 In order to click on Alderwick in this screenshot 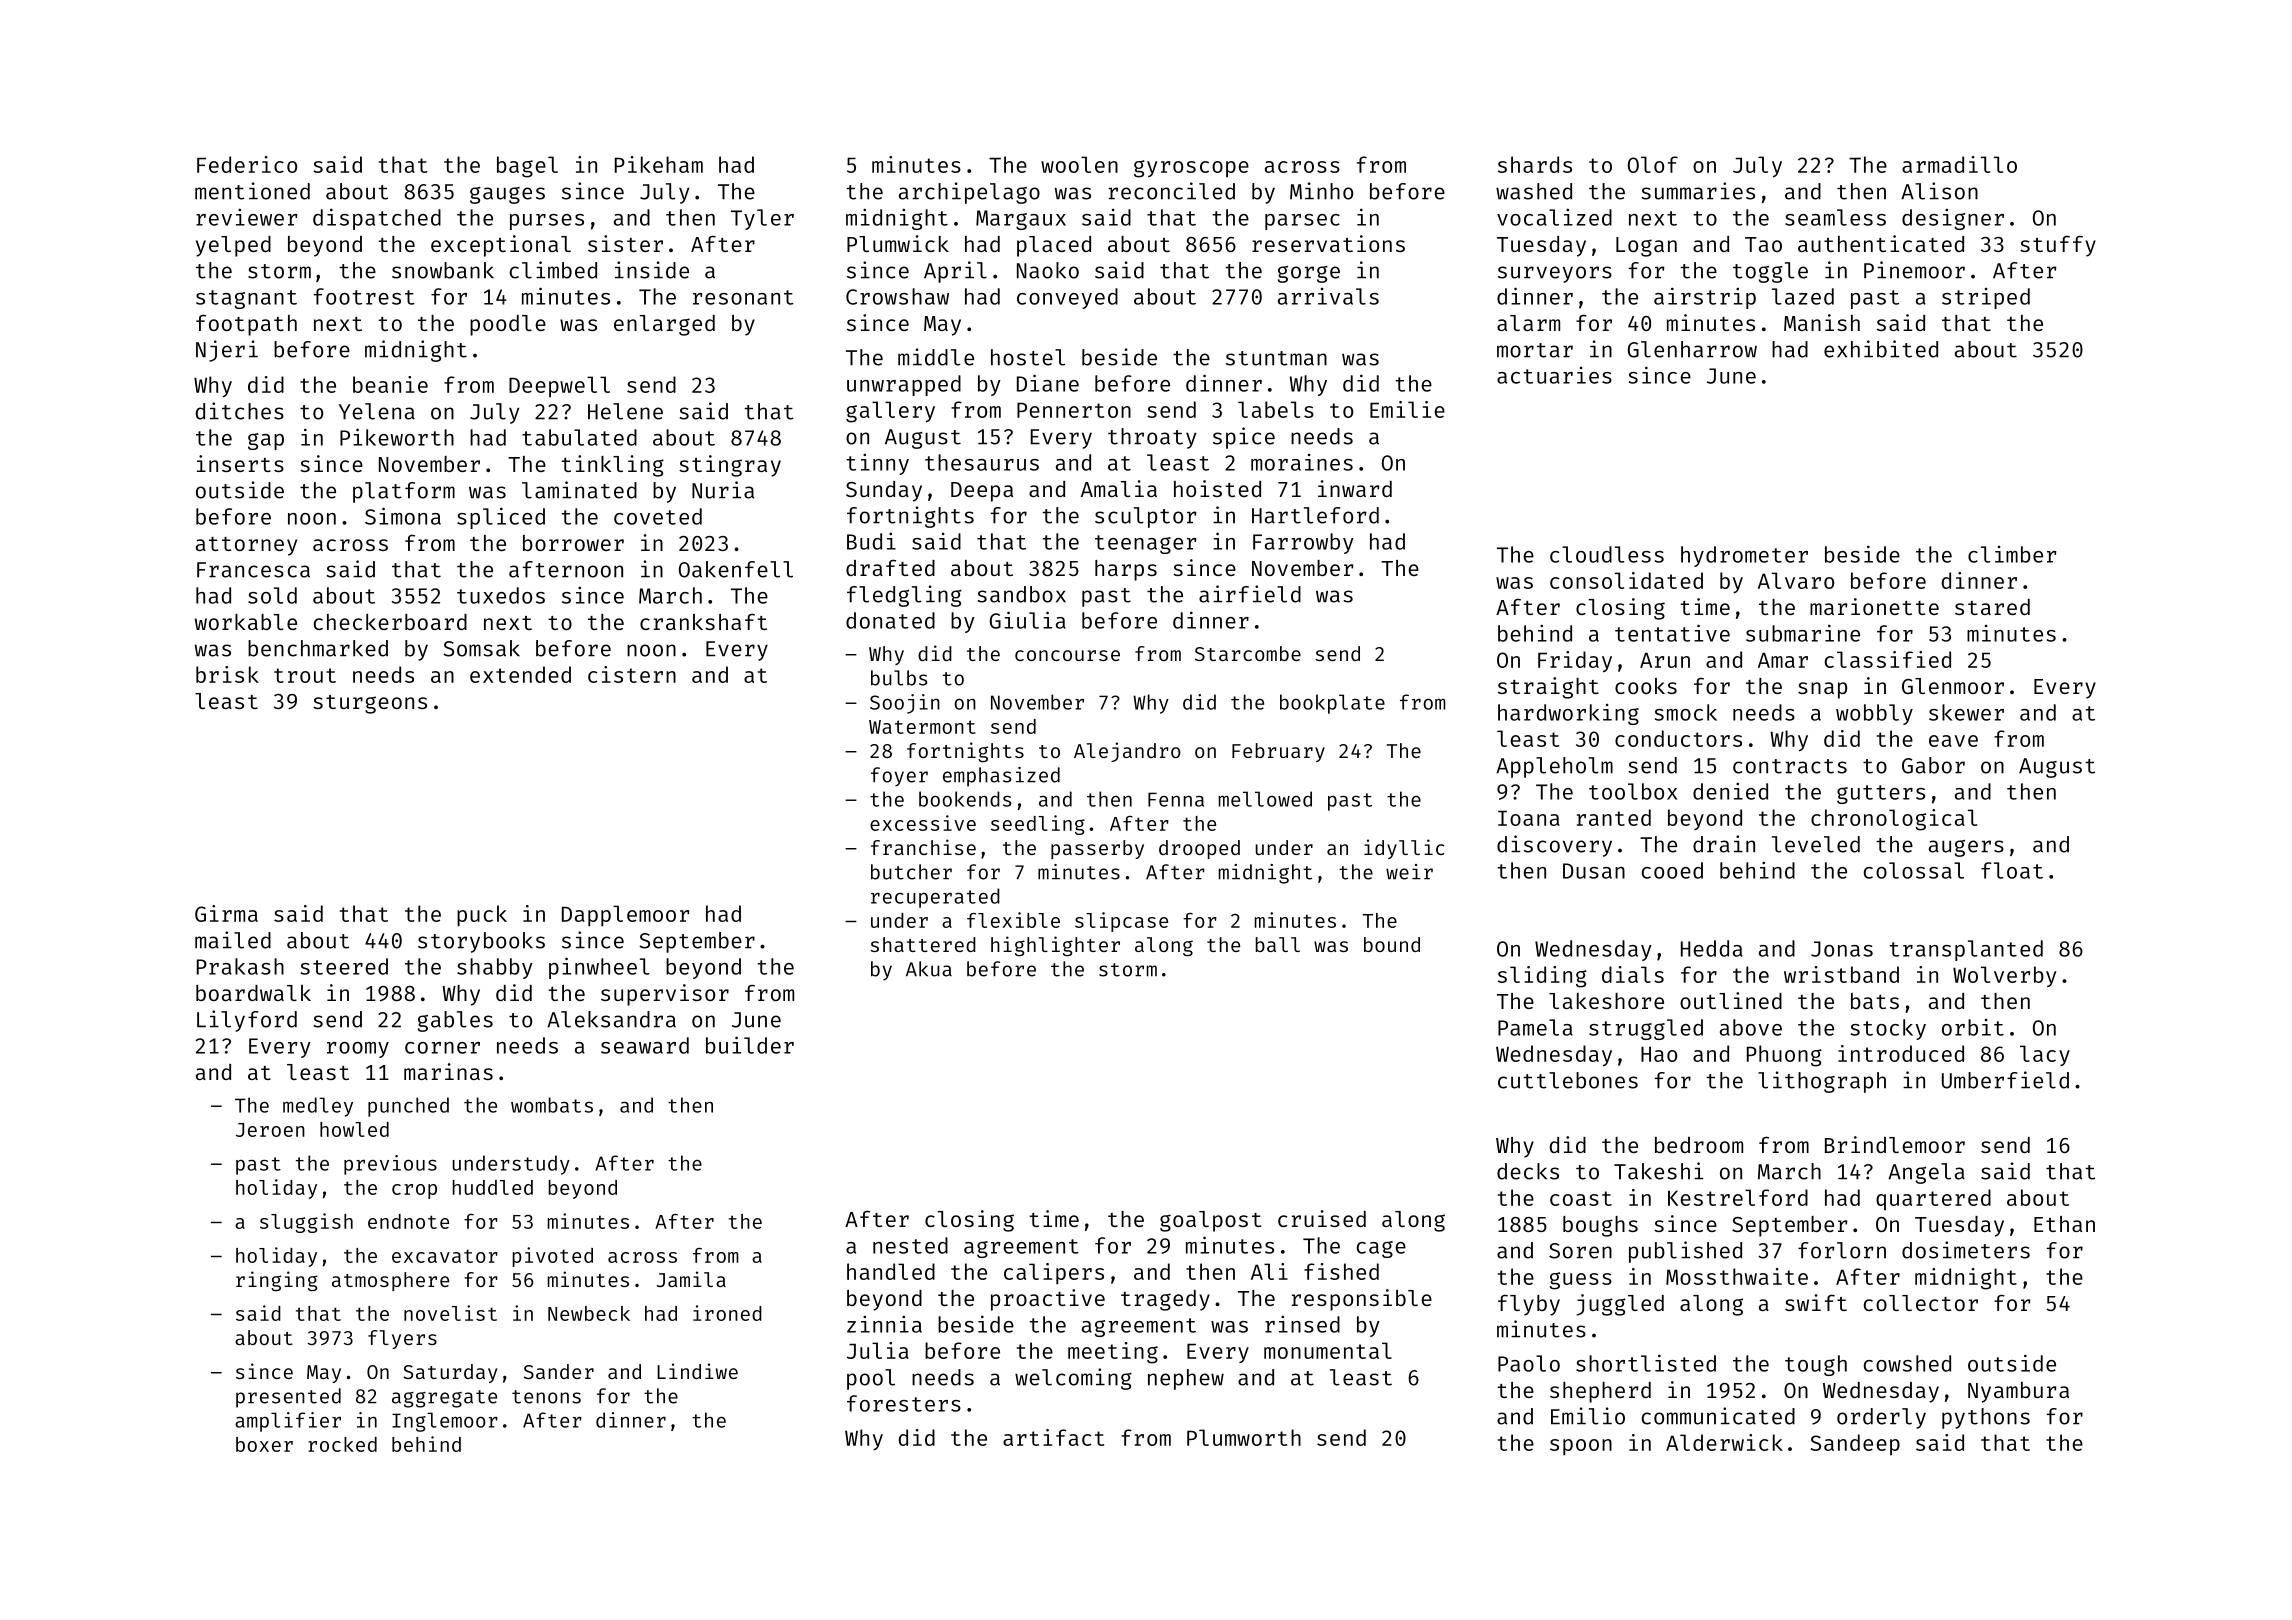, I will do `click(1724, 1442)`.
